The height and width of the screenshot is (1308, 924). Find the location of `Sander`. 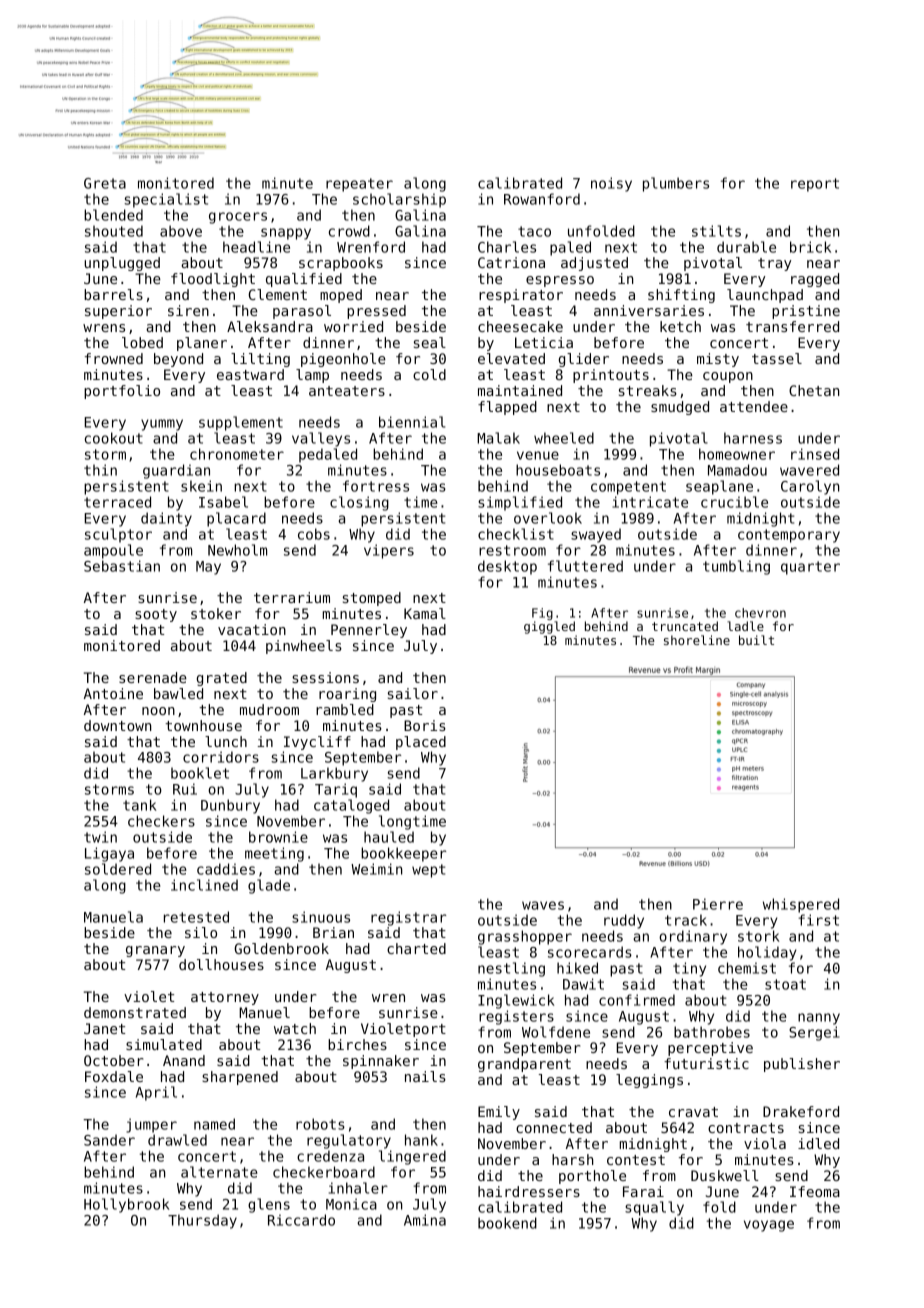

Sander is located at coordinates (109, 1140).
